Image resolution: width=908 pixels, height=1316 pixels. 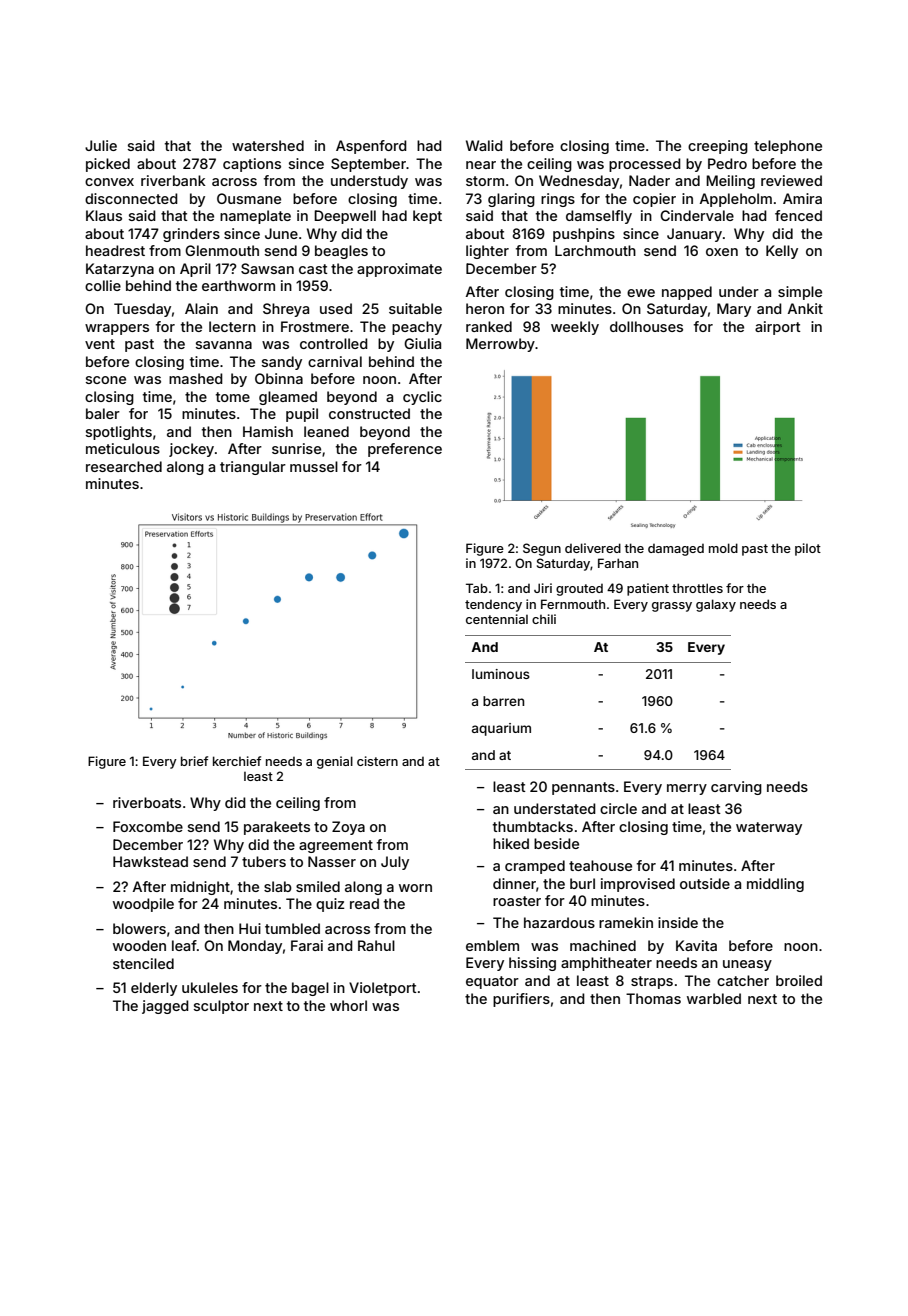 I want to click on Julie, so click(x=101, y=145).
